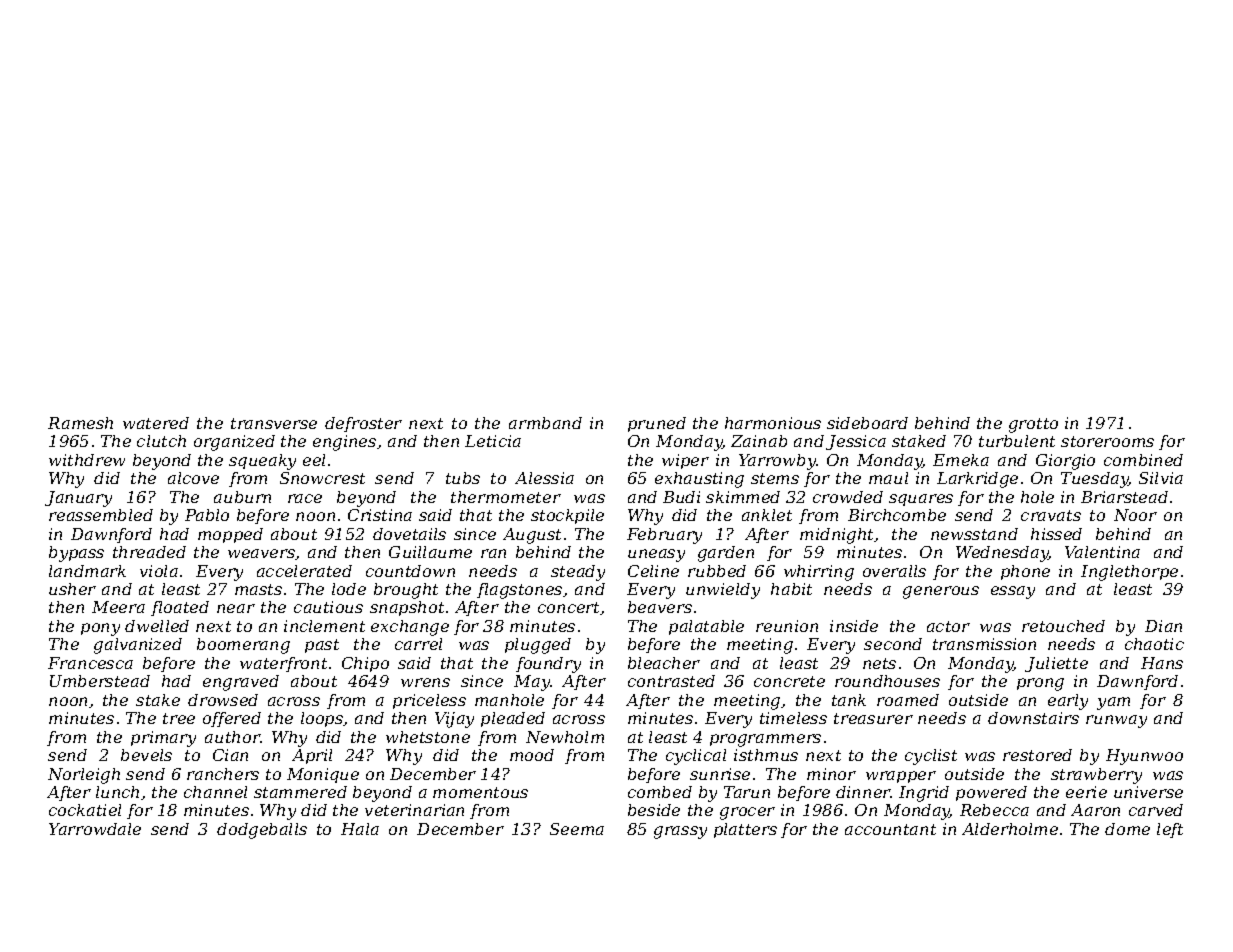 This document has height=952, width=1233. I want to click on plugged, so click(538, 646).
